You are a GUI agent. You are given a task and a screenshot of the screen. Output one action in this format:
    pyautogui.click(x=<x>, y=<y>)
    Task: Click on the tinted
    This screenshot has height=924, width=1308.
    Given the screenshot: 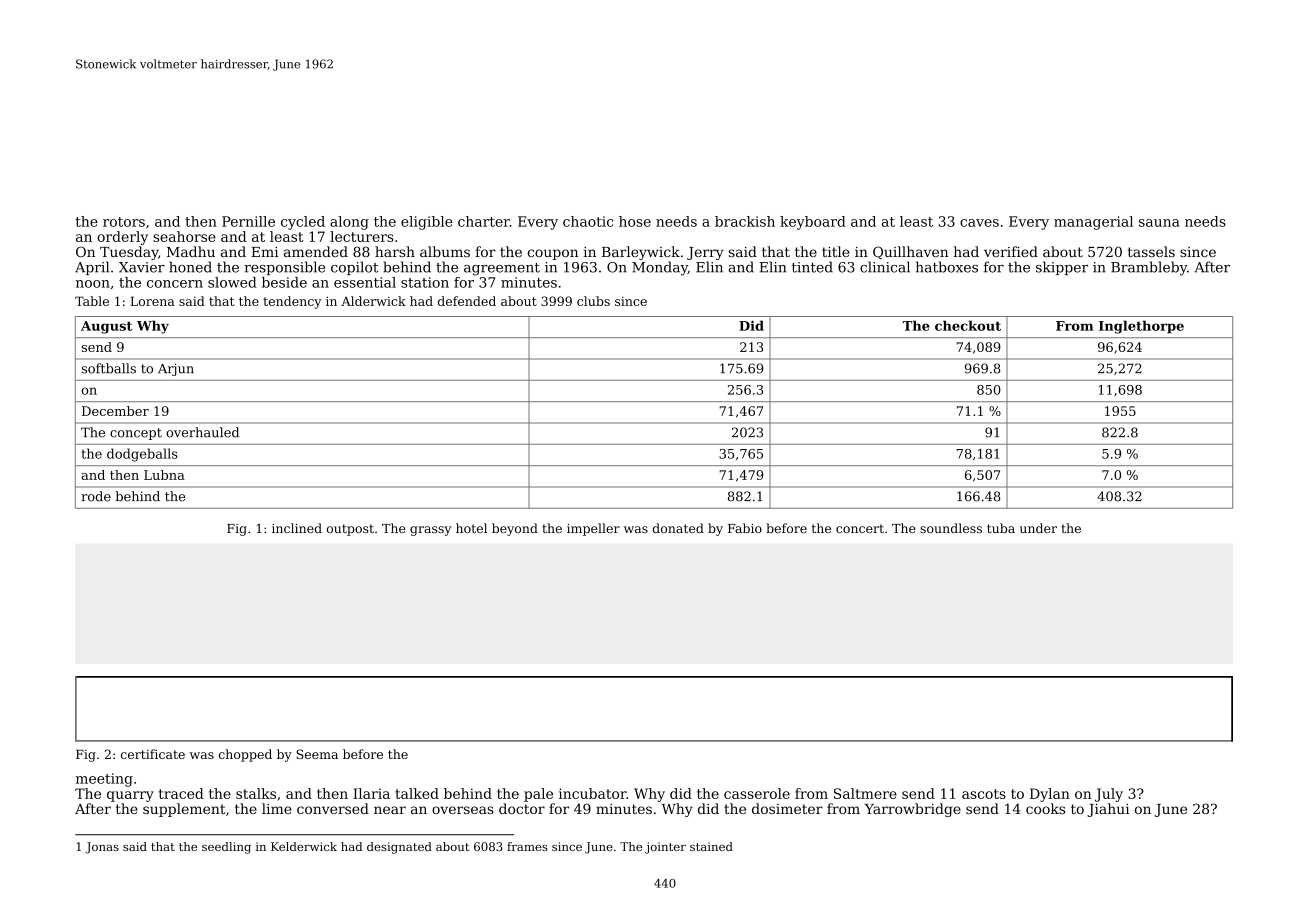 What is the action you would take?
    pyautogui.click(x=812, y=267)
